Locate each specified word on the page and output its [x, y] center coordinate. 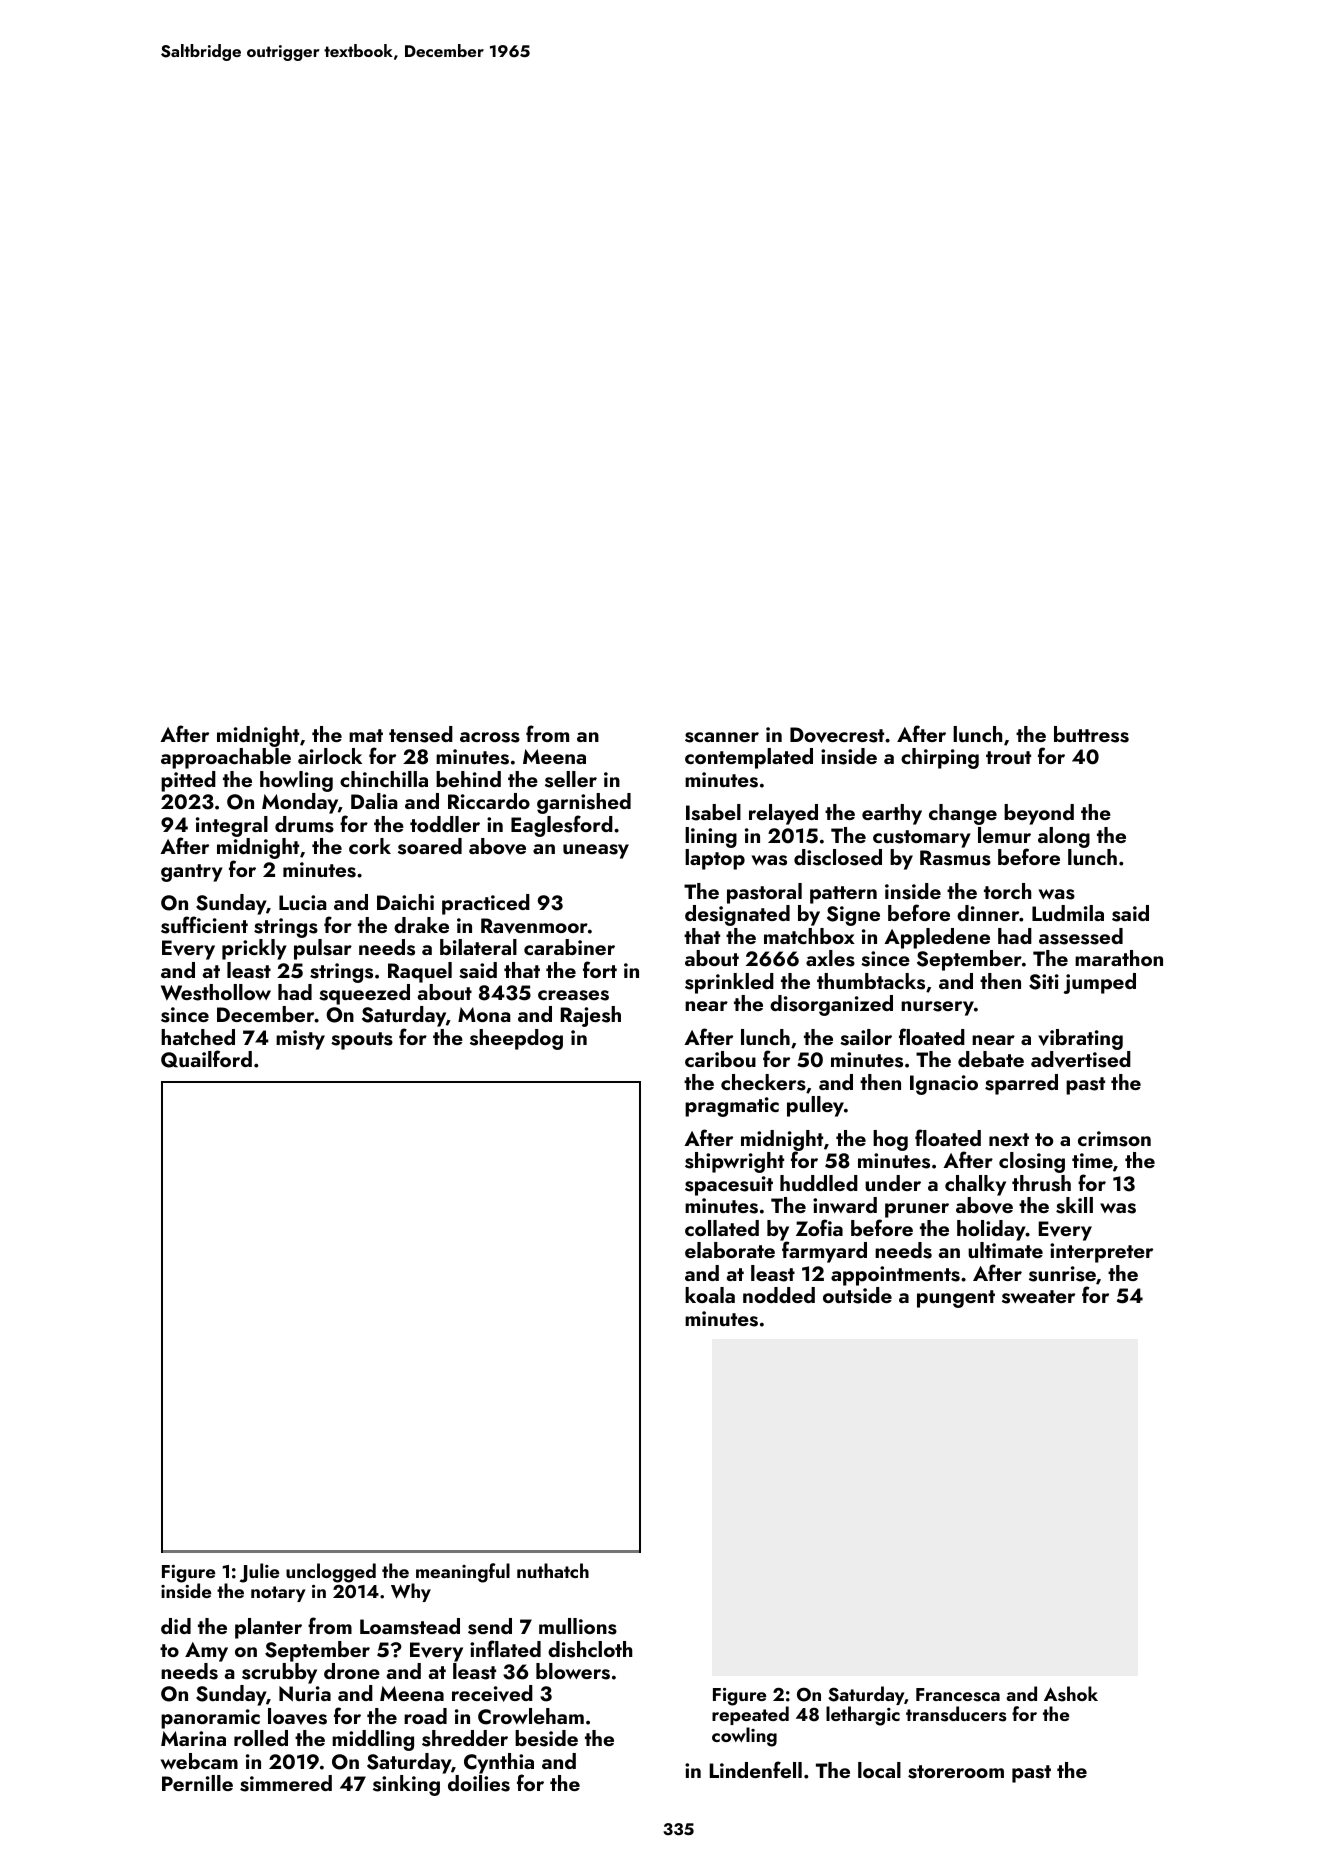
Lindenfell [756, 1769]
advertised [1081, 1059]
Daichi [405, 902]
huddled [819, 1183]
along [1064, 837]
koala [710, 1295]
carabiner [569, 947]
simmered [286, 1783]
